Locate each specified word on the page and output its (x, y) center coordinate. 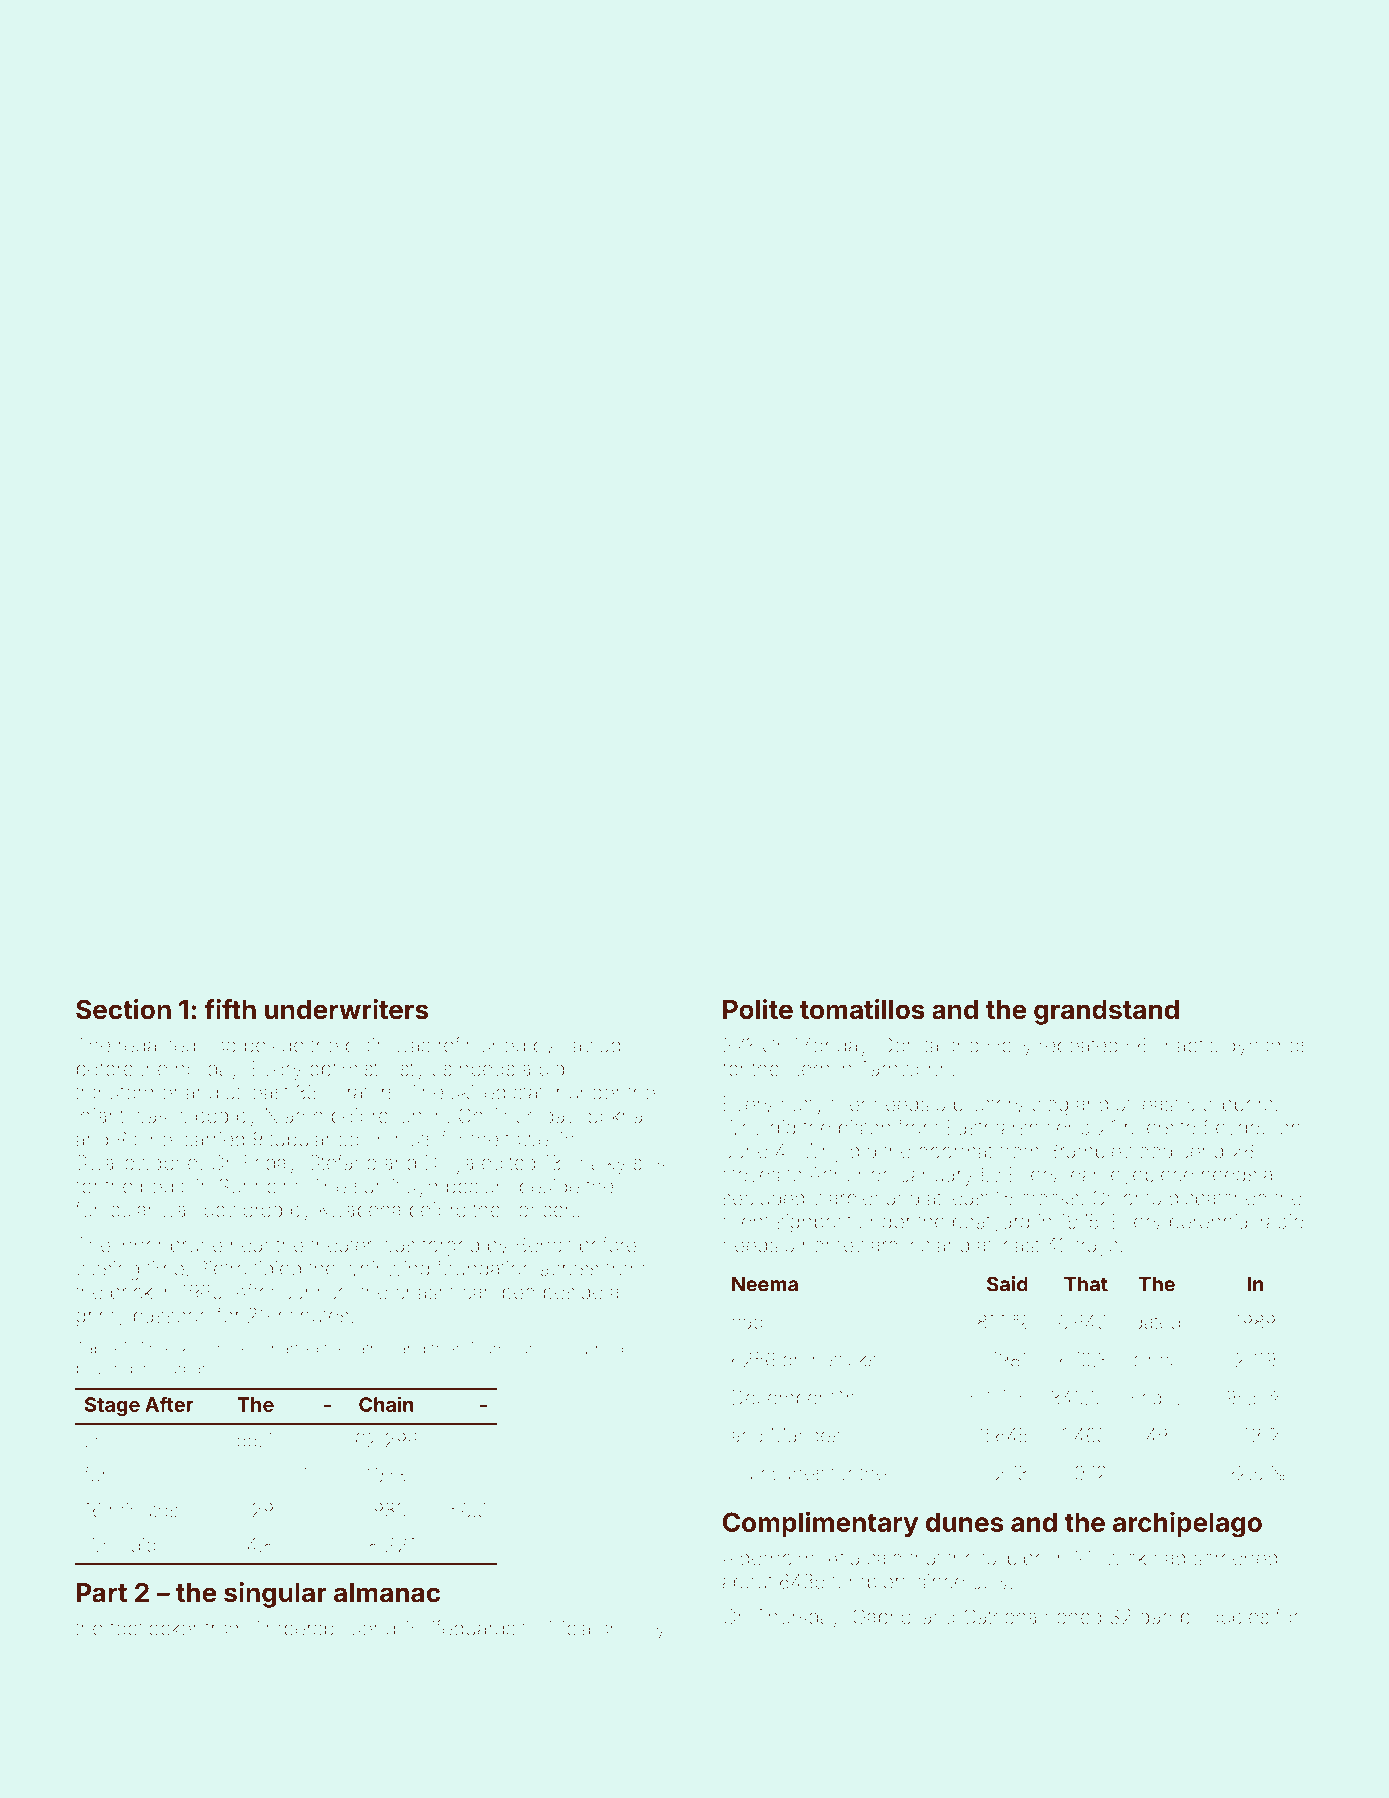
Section (123, 1009)
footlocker (154, 1628)
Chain (386, 1404)
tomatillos (862, 1009)
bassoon (171, 1315)
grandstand (1106, 1012)
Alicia (567, 1628)
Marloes (806, 1435)
